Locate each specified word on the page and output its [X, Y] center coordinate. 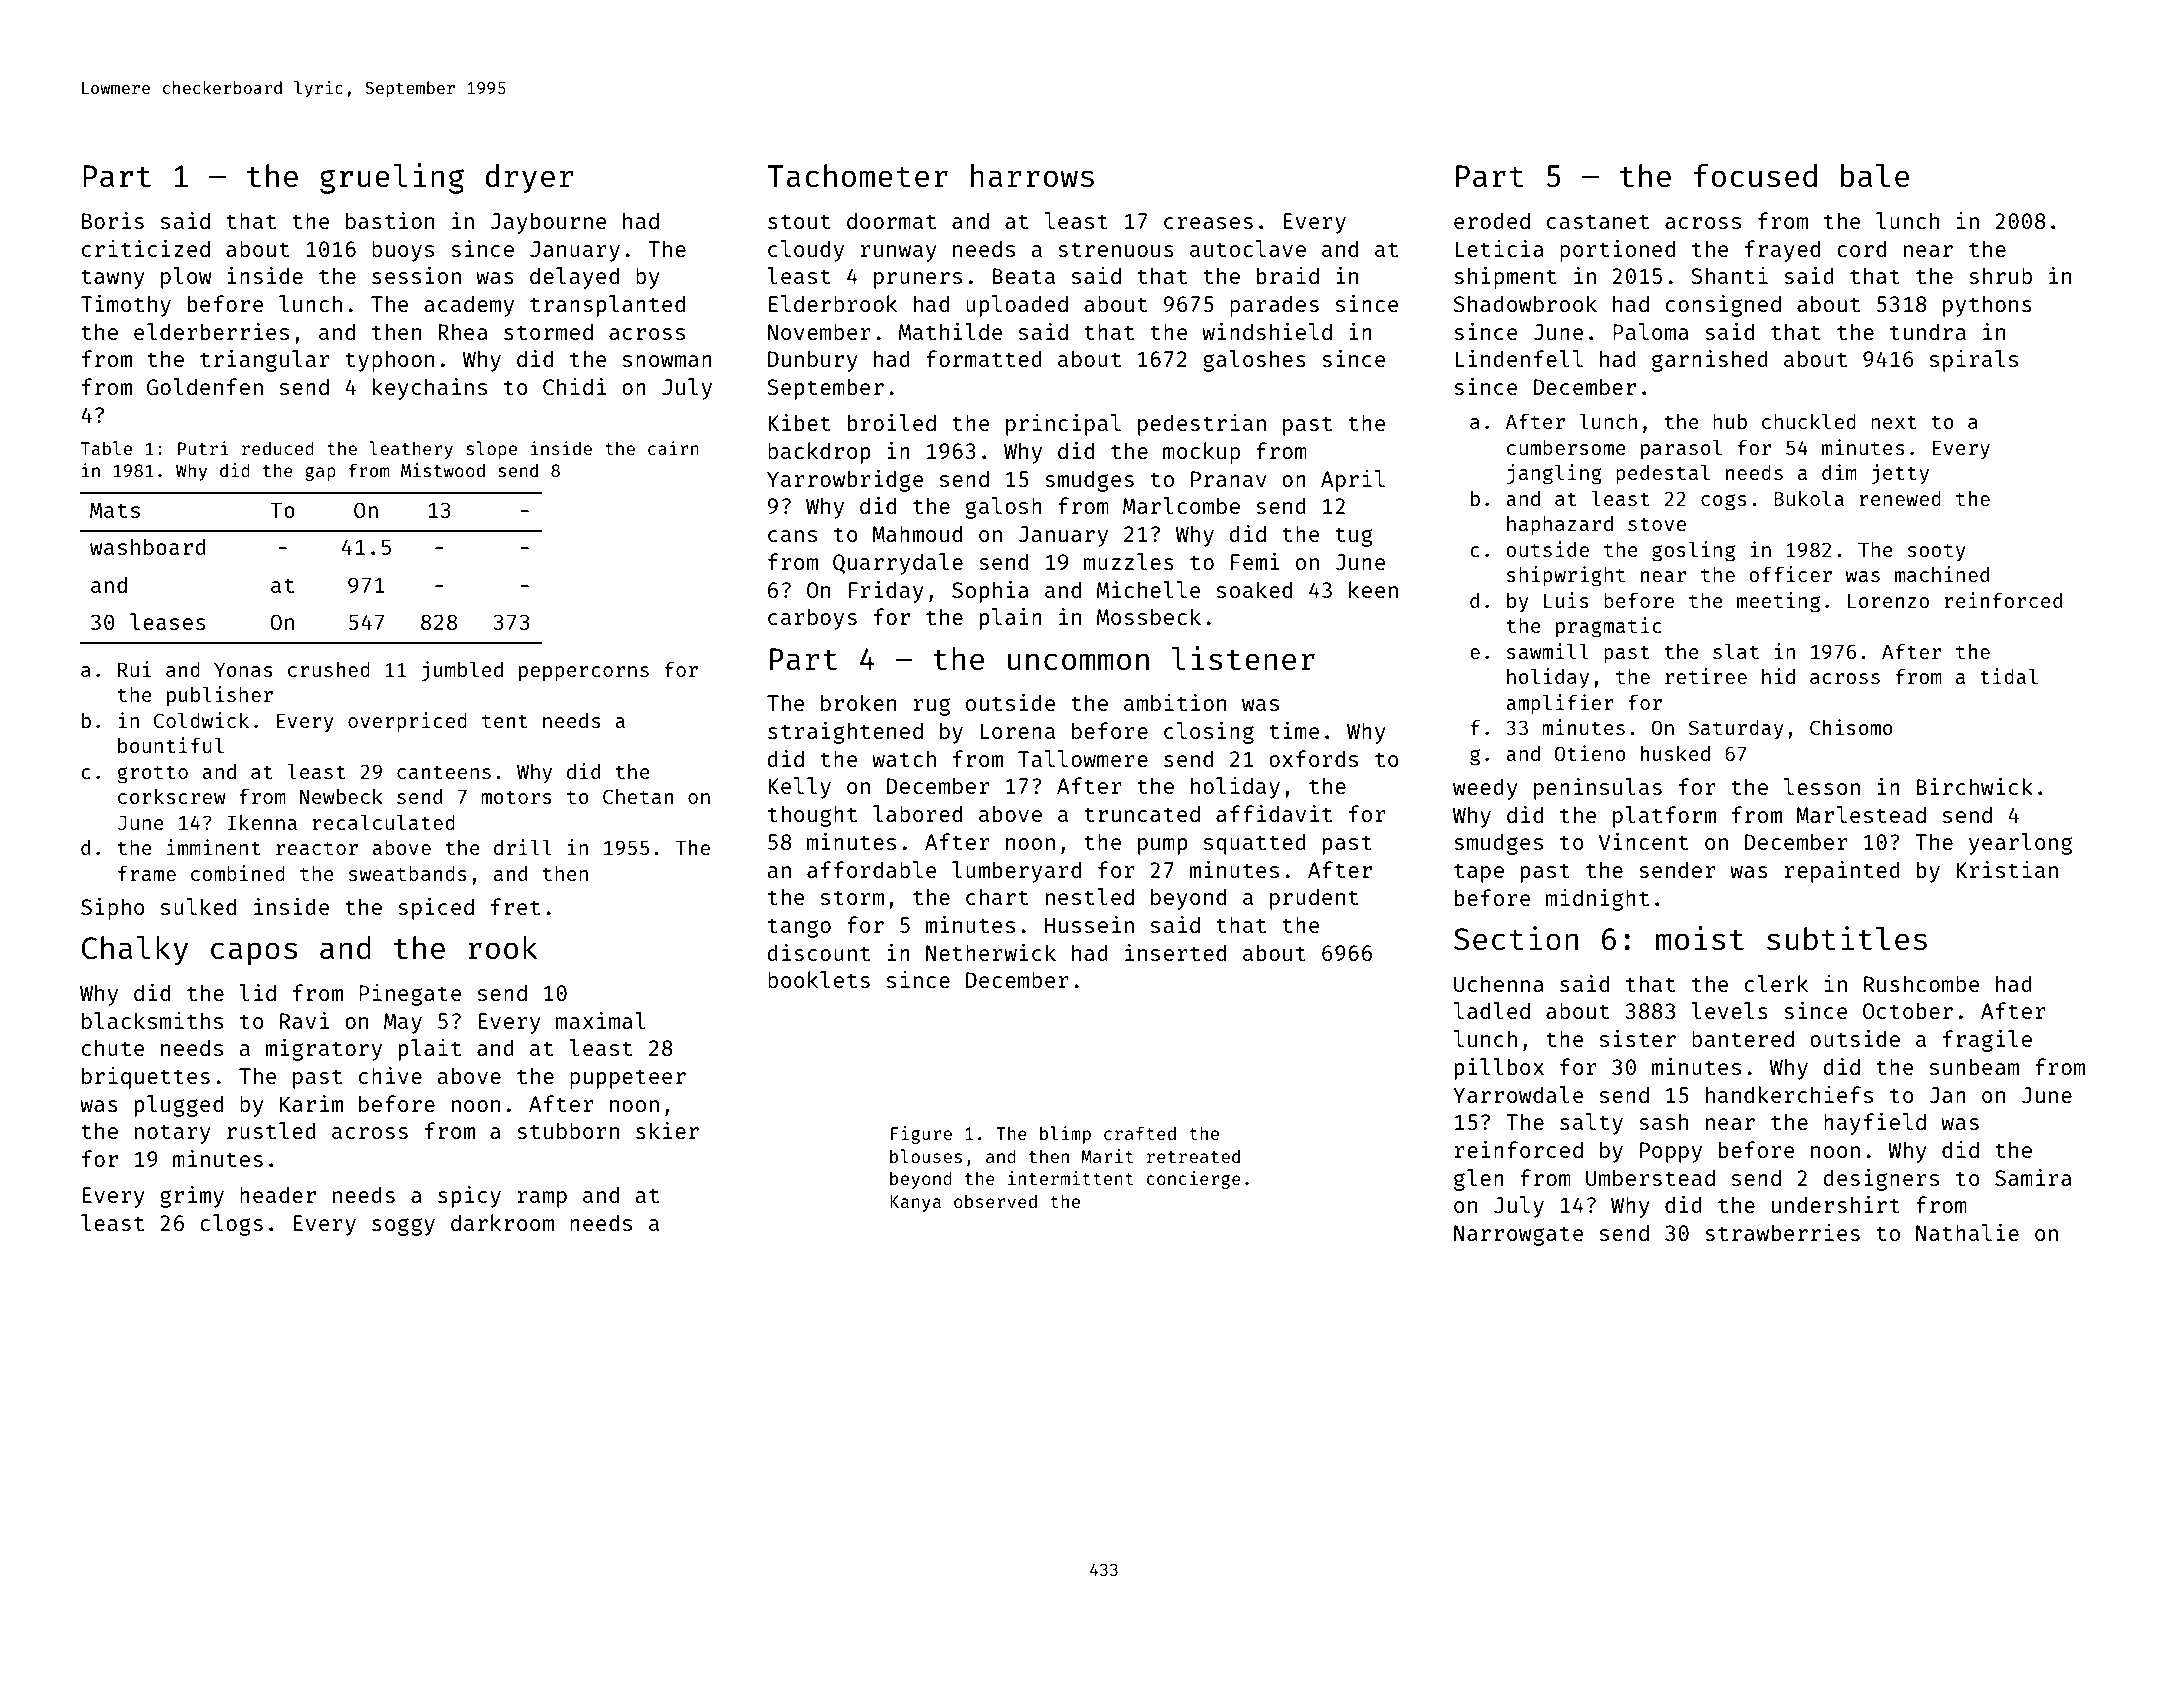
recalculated [383, 822]
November [819, 331]
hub [1730, 421]
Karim [311, 1103]
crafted [1140, 1133]
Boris [113, 220]
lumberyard [1016, 872]
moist [1700, 938]
